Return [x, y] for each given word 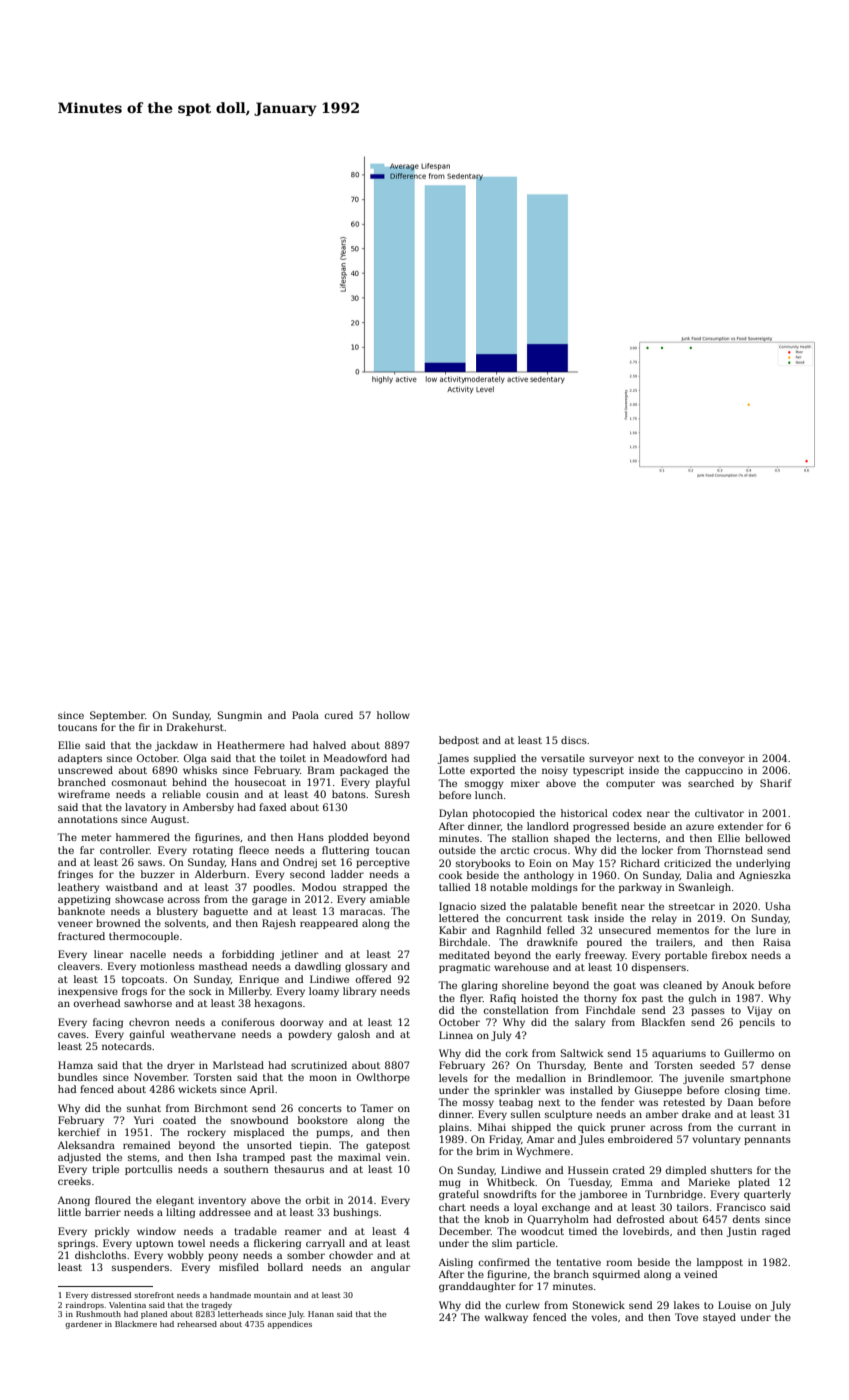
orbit [318, 1200]
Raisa [777, 942]
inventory [222, 1201]
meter [96, 837]
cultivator [719, 813]
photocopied [504, 814]
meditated [464, 955]
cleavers [79, 966]
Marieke [709, 1182]
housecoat [260, 782]
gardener [83, 1325]
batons [349, 794]
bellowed [768, 838]
